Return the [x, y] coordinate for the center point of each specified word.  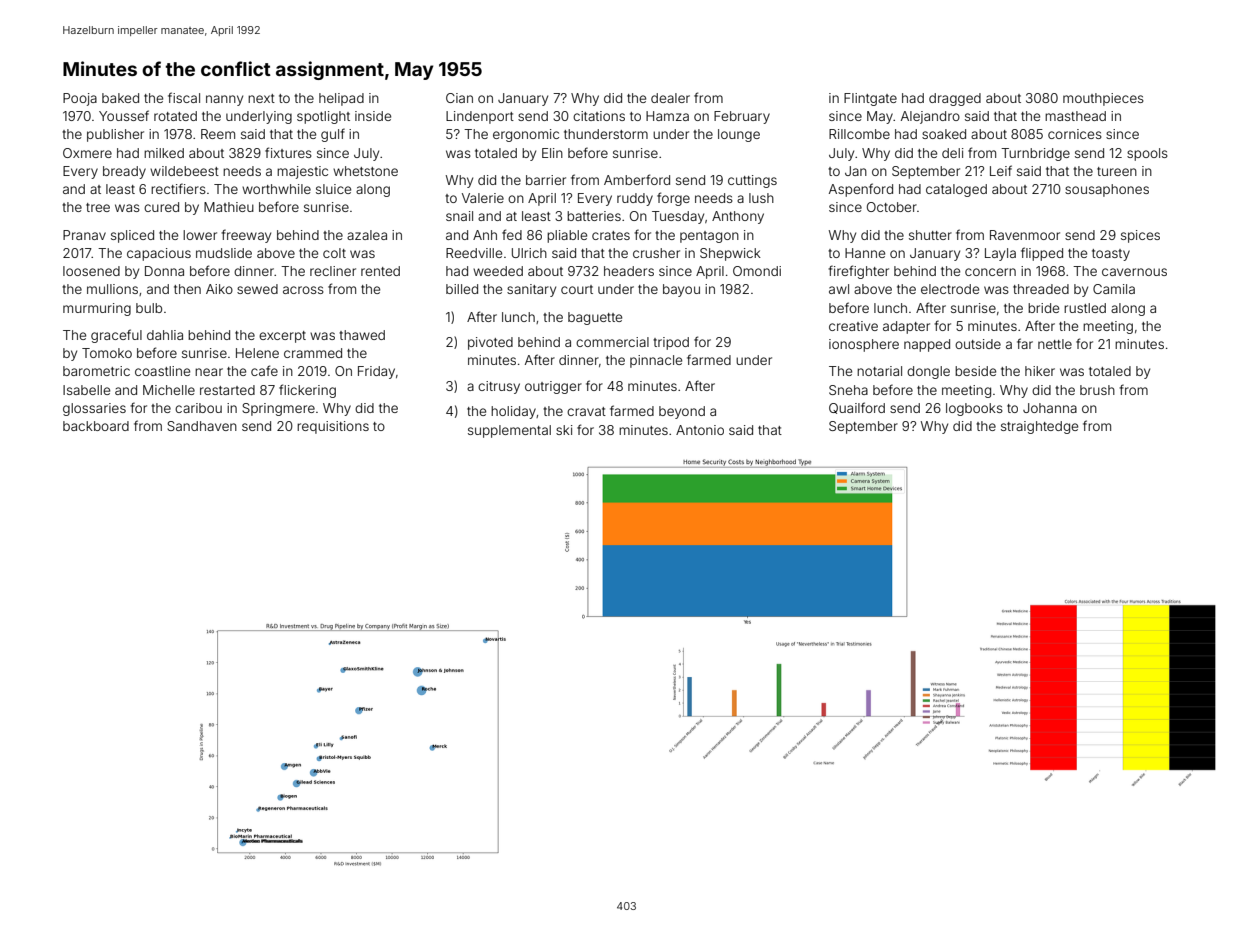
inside [373, 116]
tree [98, 207]
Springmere [278, 409]
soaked [944, 134]
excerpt [282, 337]
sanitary [531, 290]
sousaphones [1107, 190]
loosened [91, 271]
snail [459, 216]
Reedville [474, 253]
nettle [1055, 344]
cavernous [1134, 272]
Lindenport [480, 117]
